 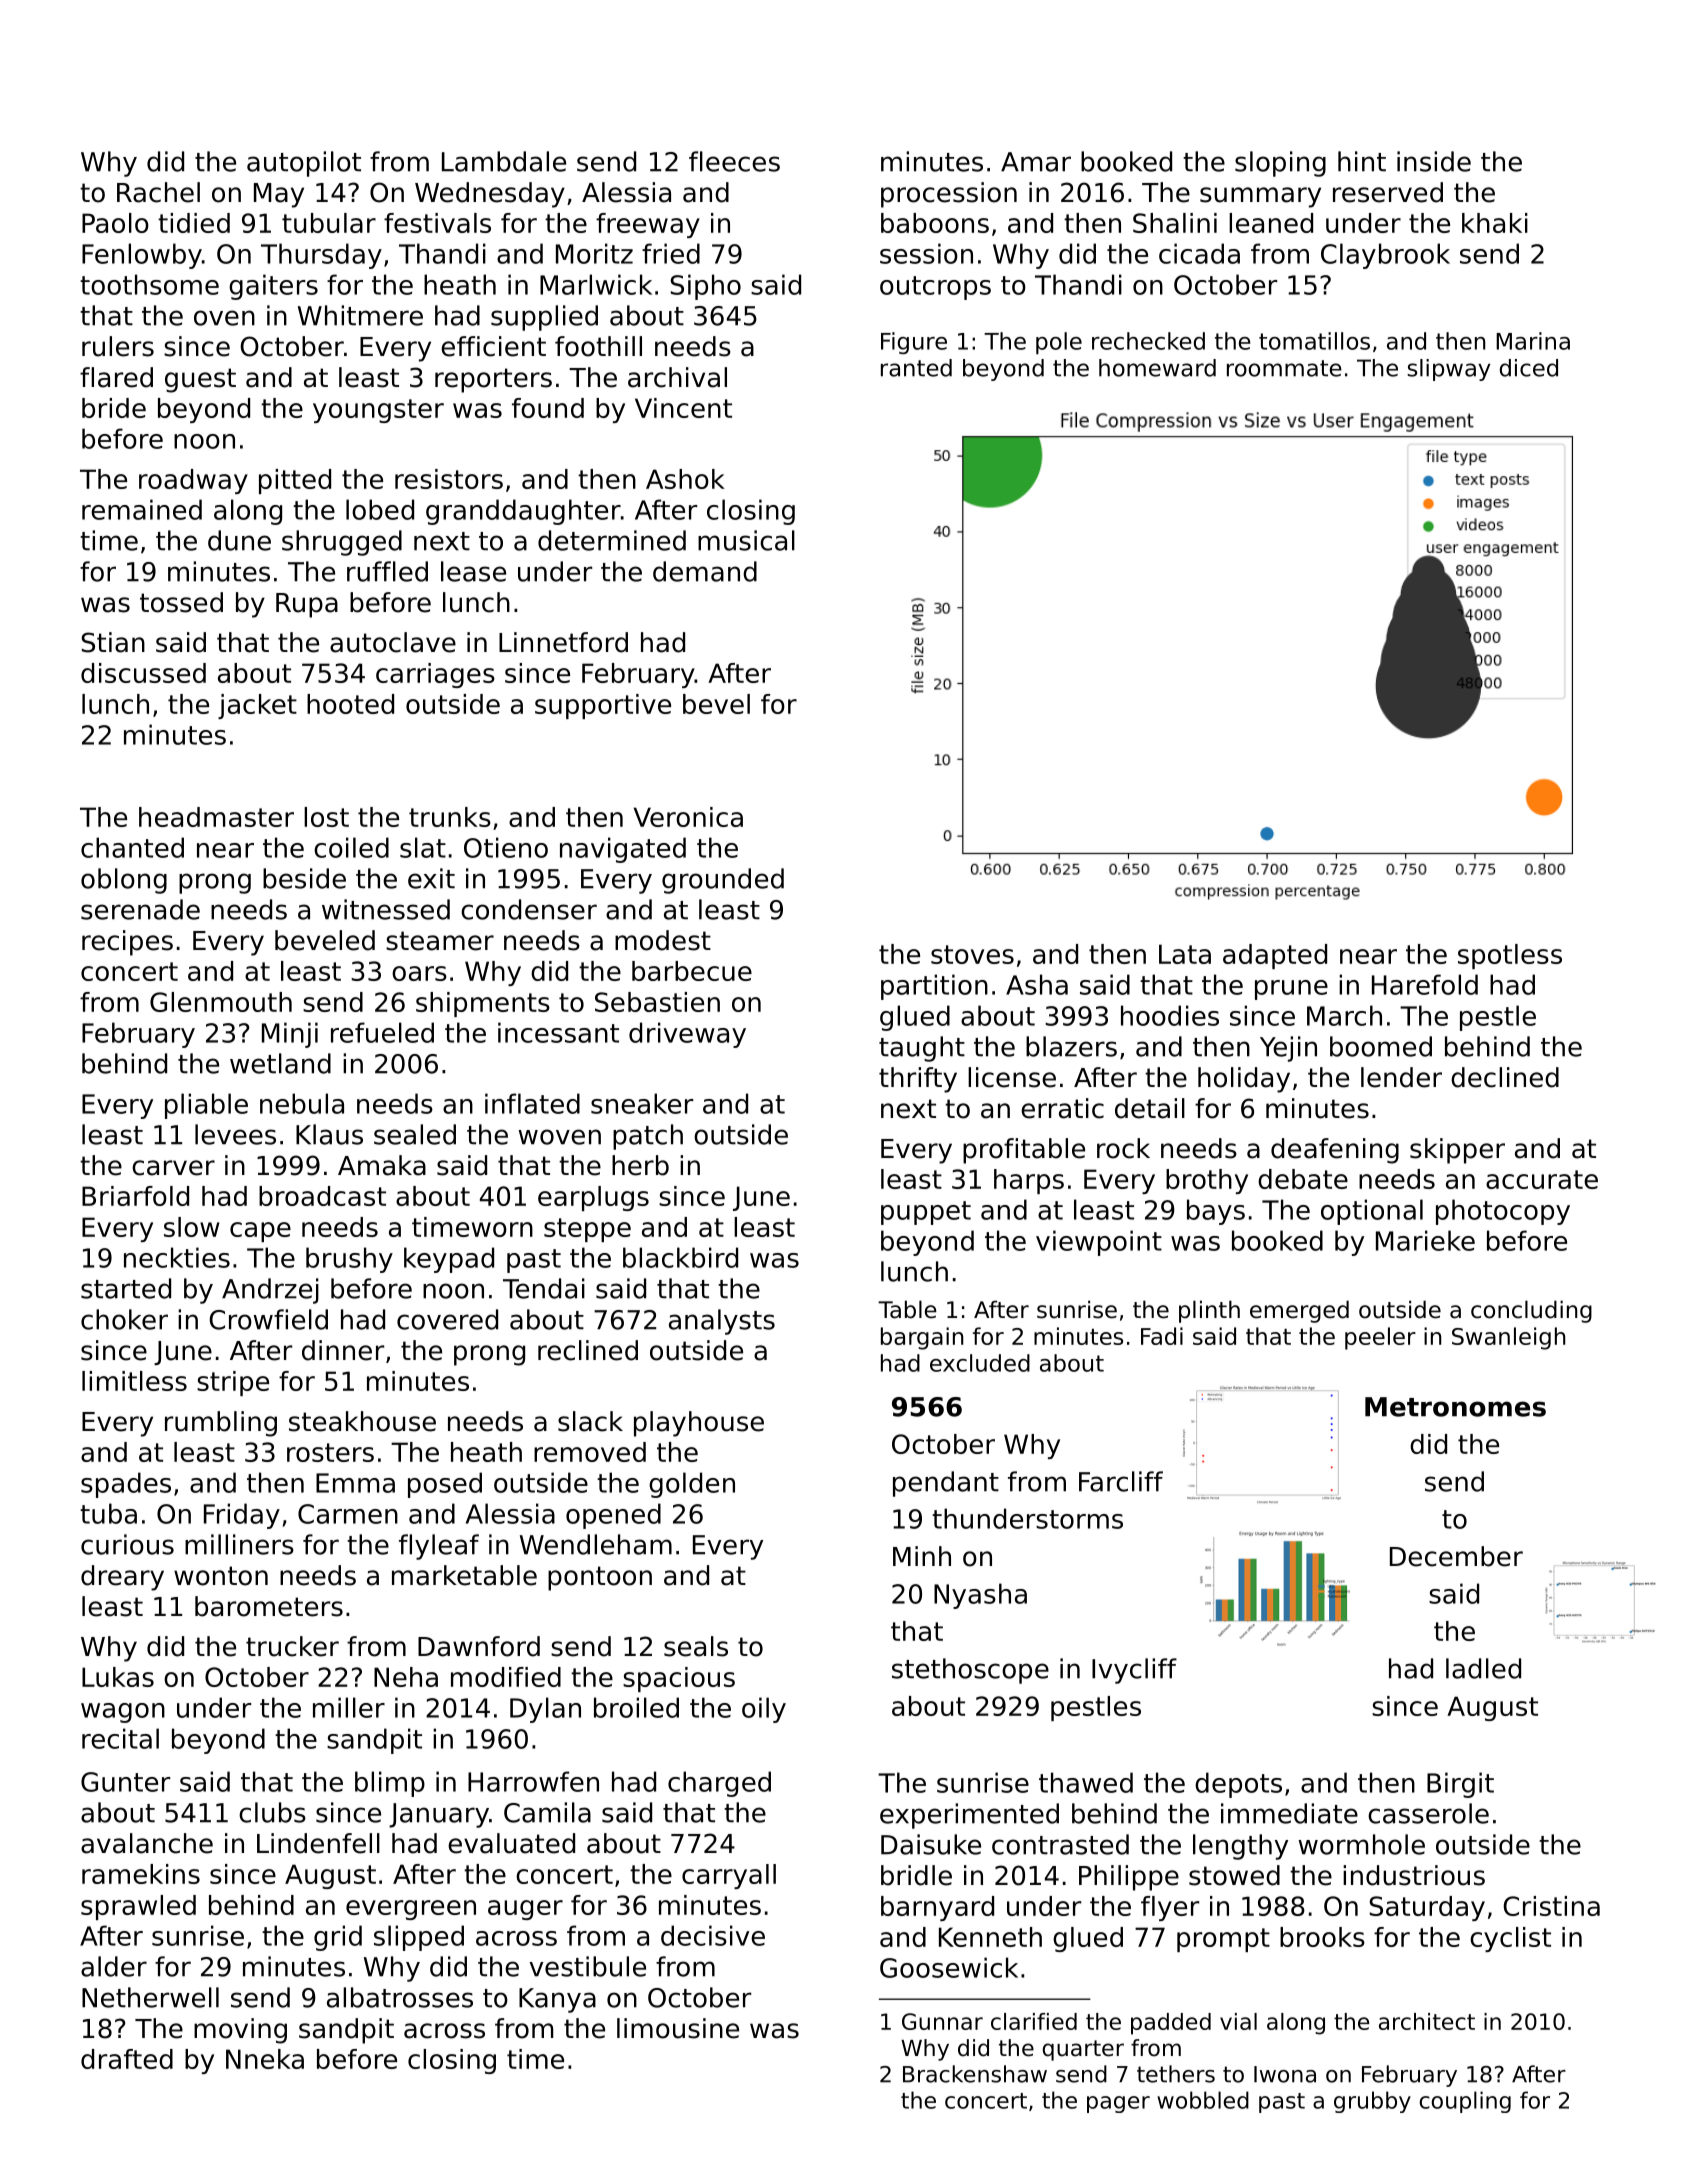 What do you see at coordinates (1036, 162) in the screenshot?
I see `Amar` at bounding box center [1036, 162].
